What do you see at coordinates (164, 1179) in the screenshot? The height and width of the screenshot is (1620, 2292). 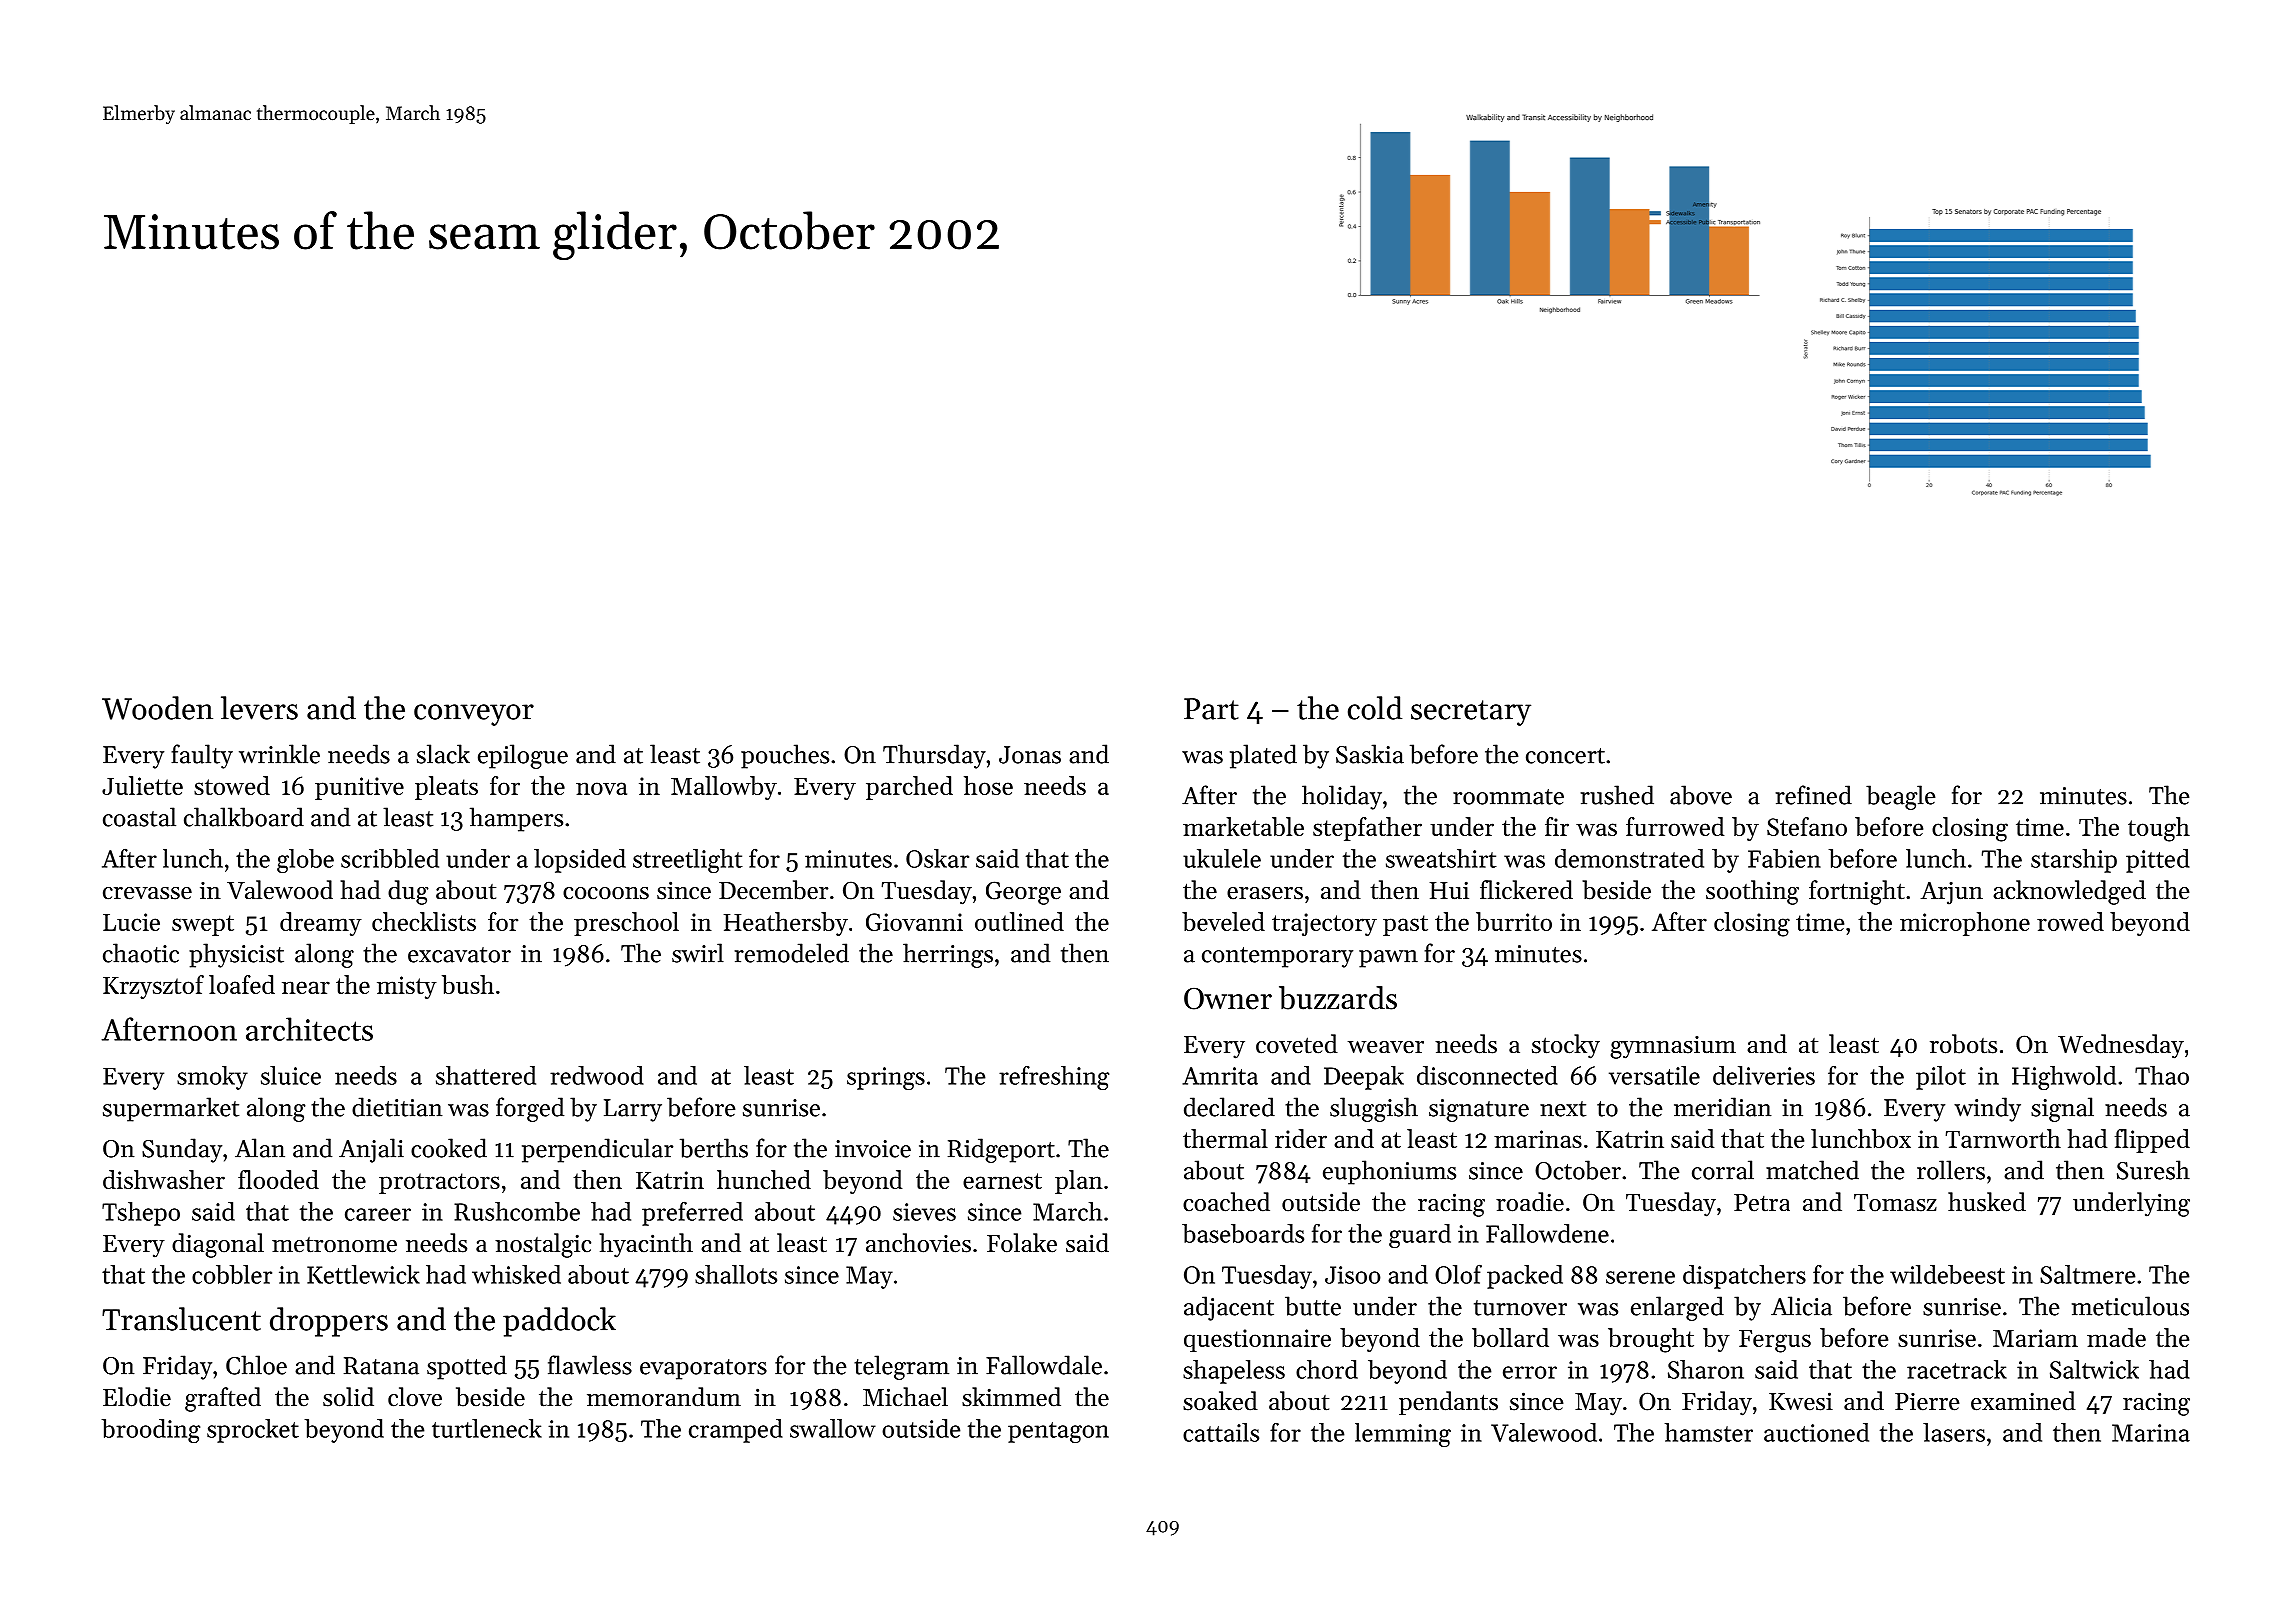 I see `dishwasher` at bounding box center [164, 1179].
